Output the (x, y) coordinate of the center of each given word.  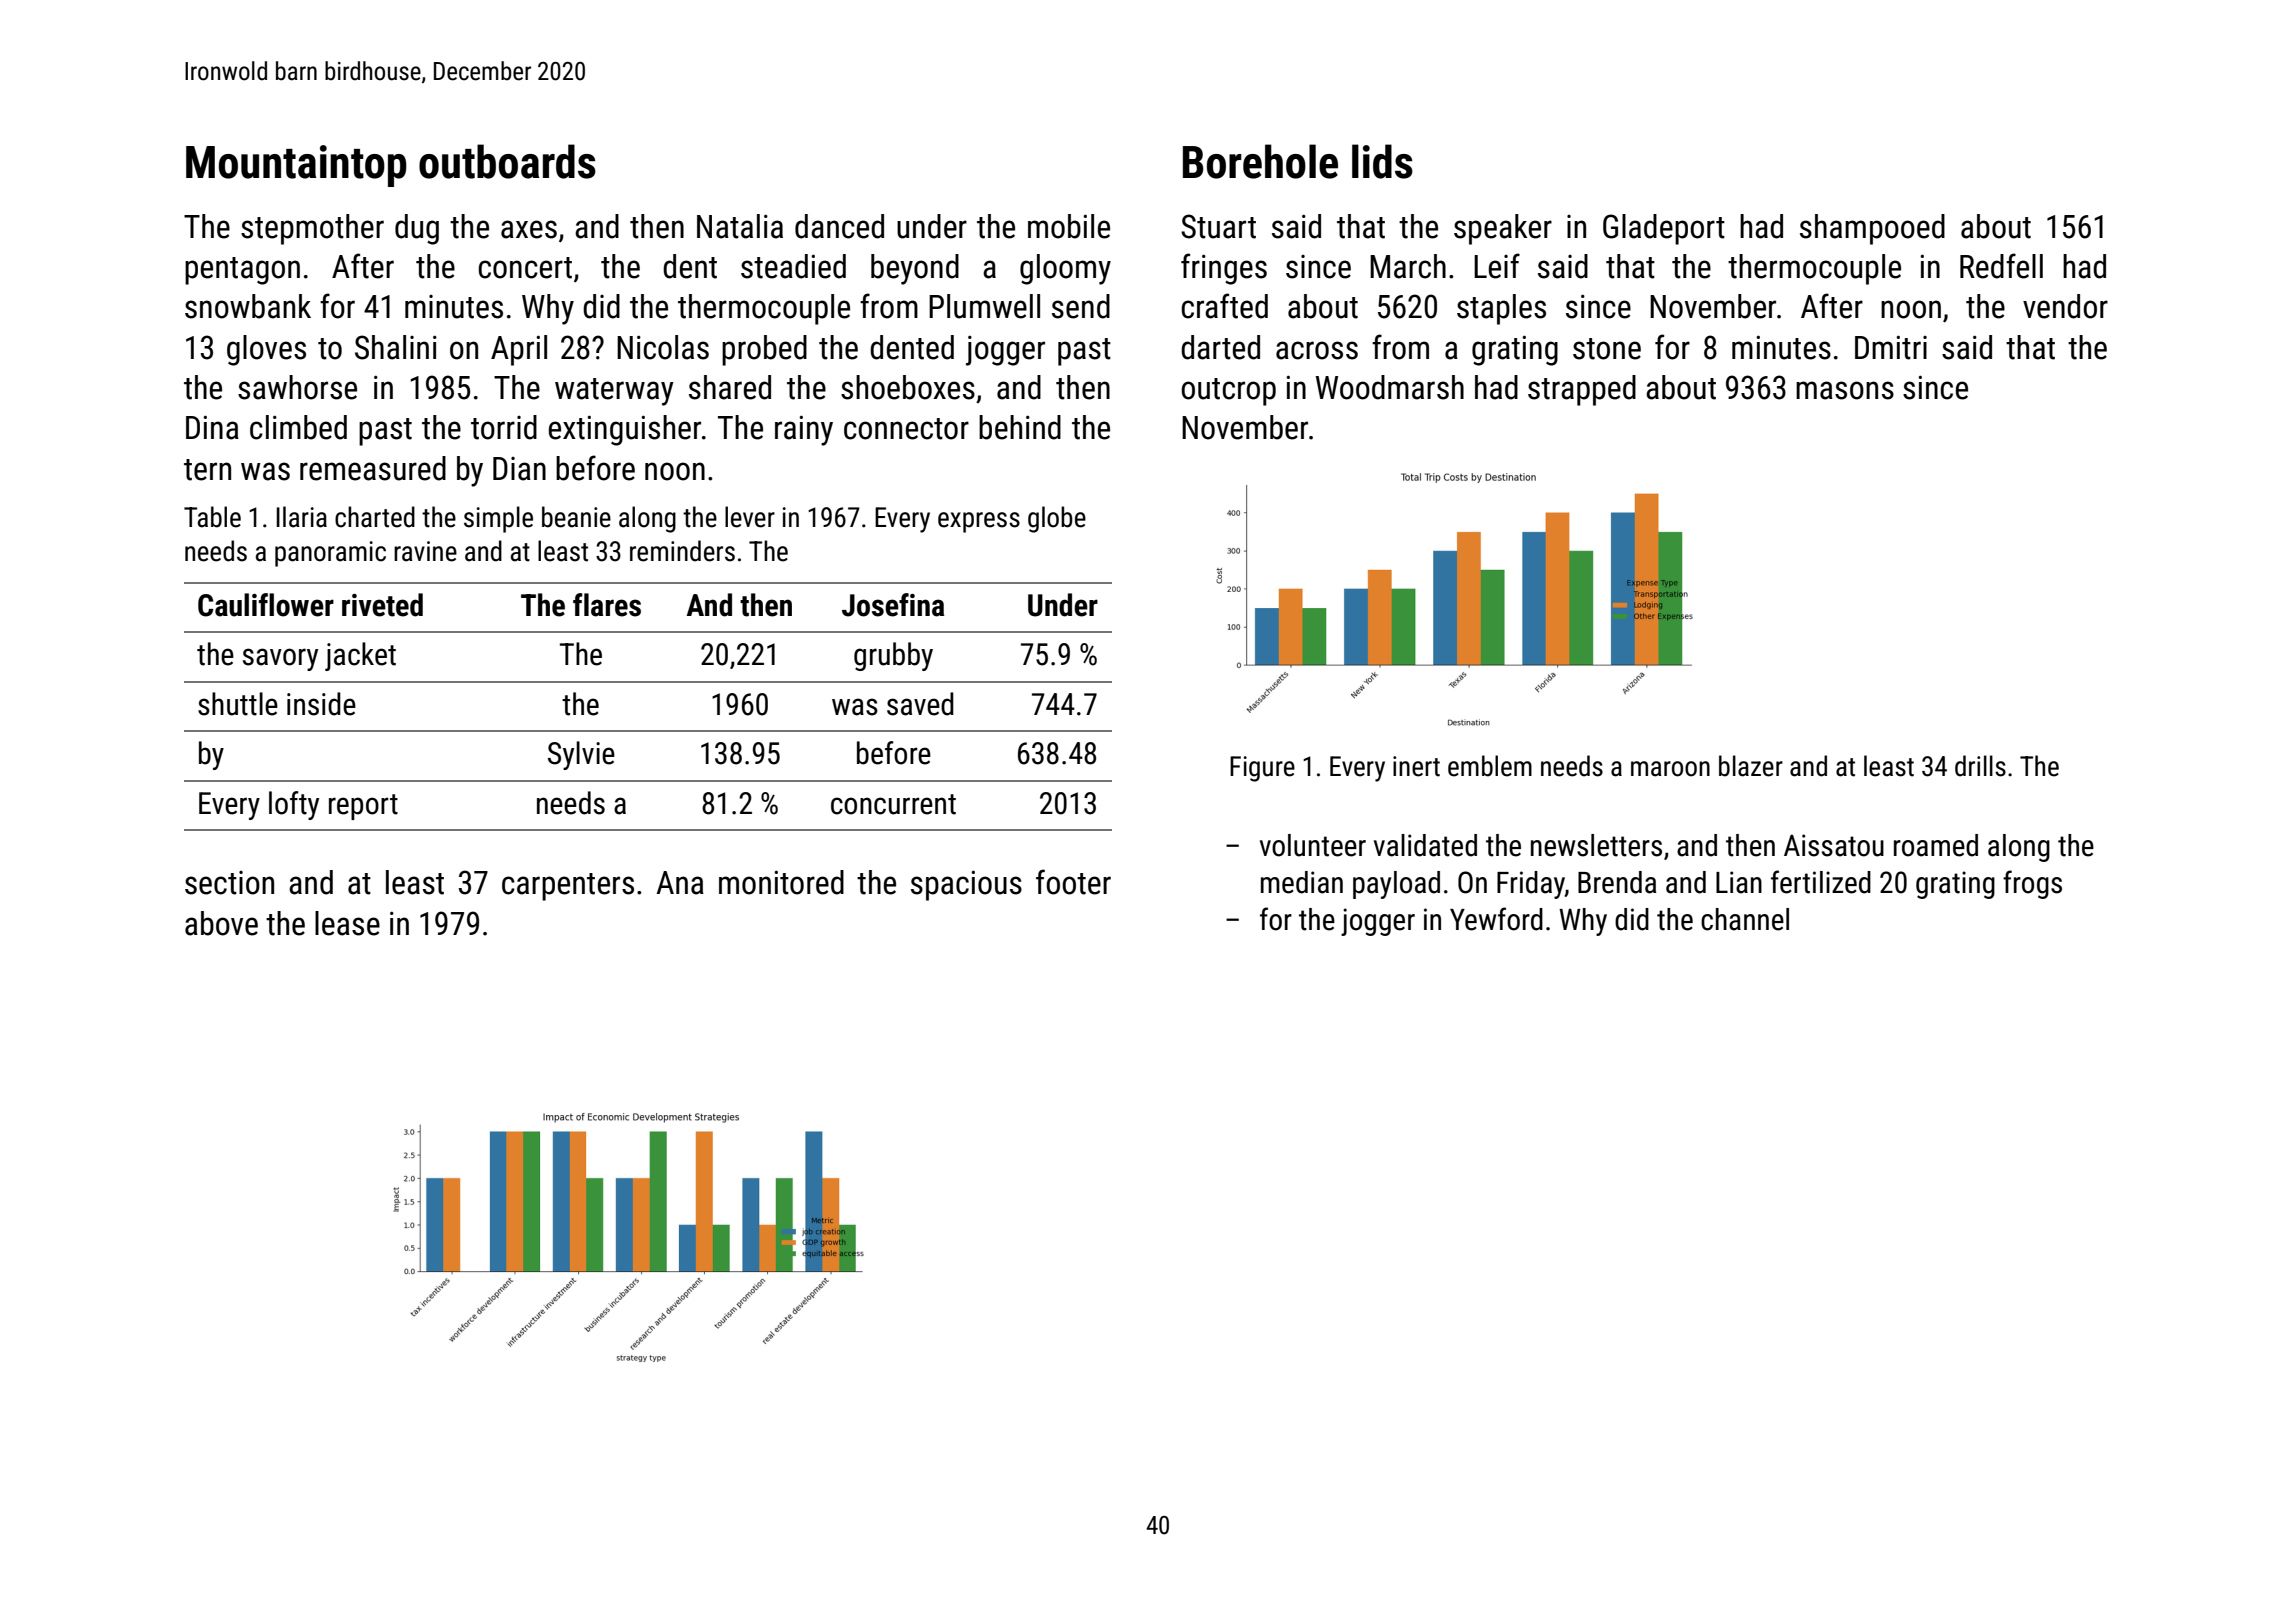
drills (1980, 766)
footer (1073, 882)
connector (906, 429)
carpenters (568, 887)
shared (730, 387)
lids (1382, 161)
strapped (1582, 390)
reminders (682, 551)
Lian (1739, 882)
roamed (1936, 845)
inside (321, 704)
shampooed (1872, 229)
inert (1416, 766)
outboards (507, 161)
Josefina (893, 605)
